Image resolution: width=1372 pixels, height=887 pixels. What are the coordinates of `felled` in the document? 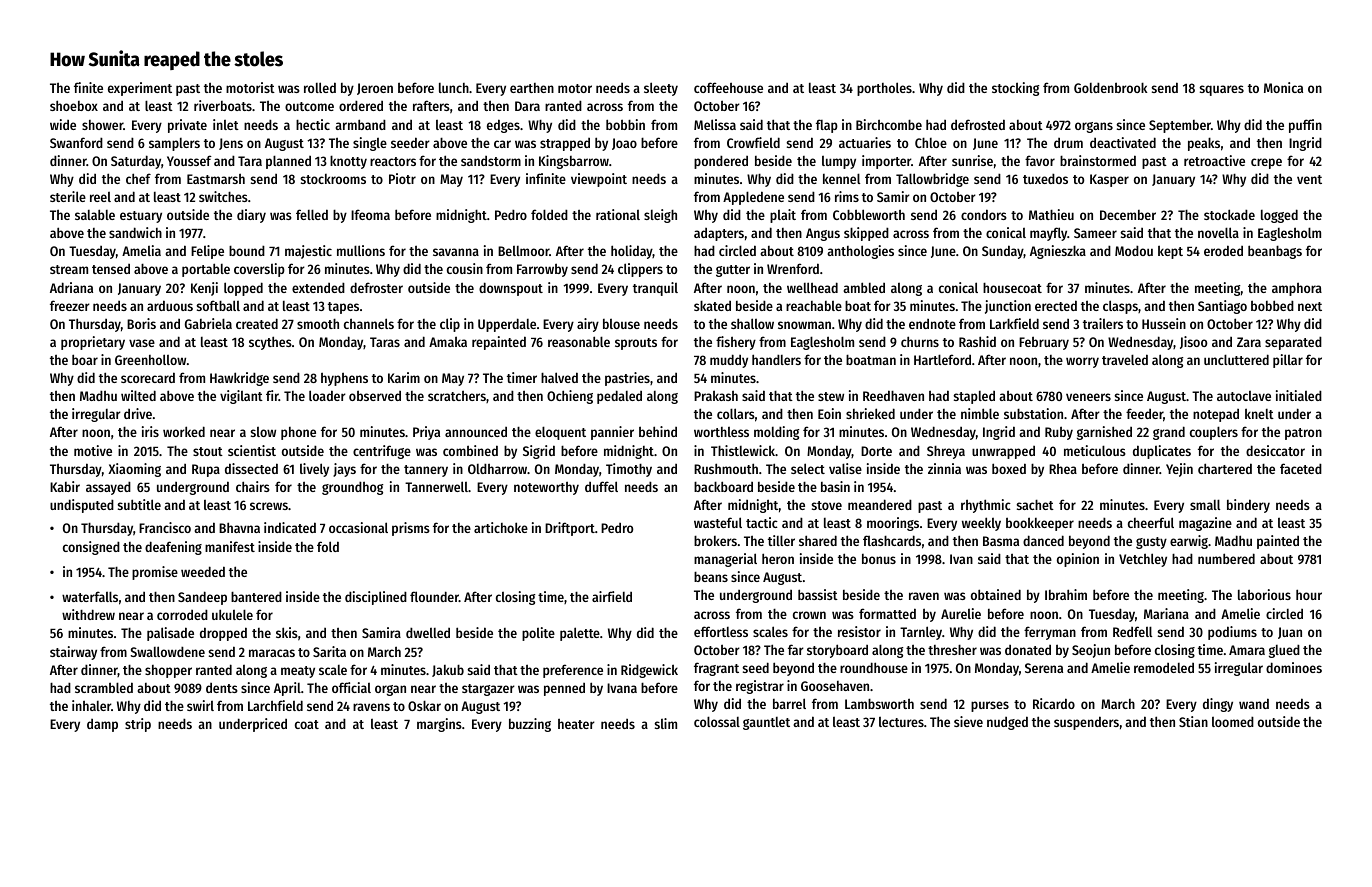 It's located at (312, 214).
